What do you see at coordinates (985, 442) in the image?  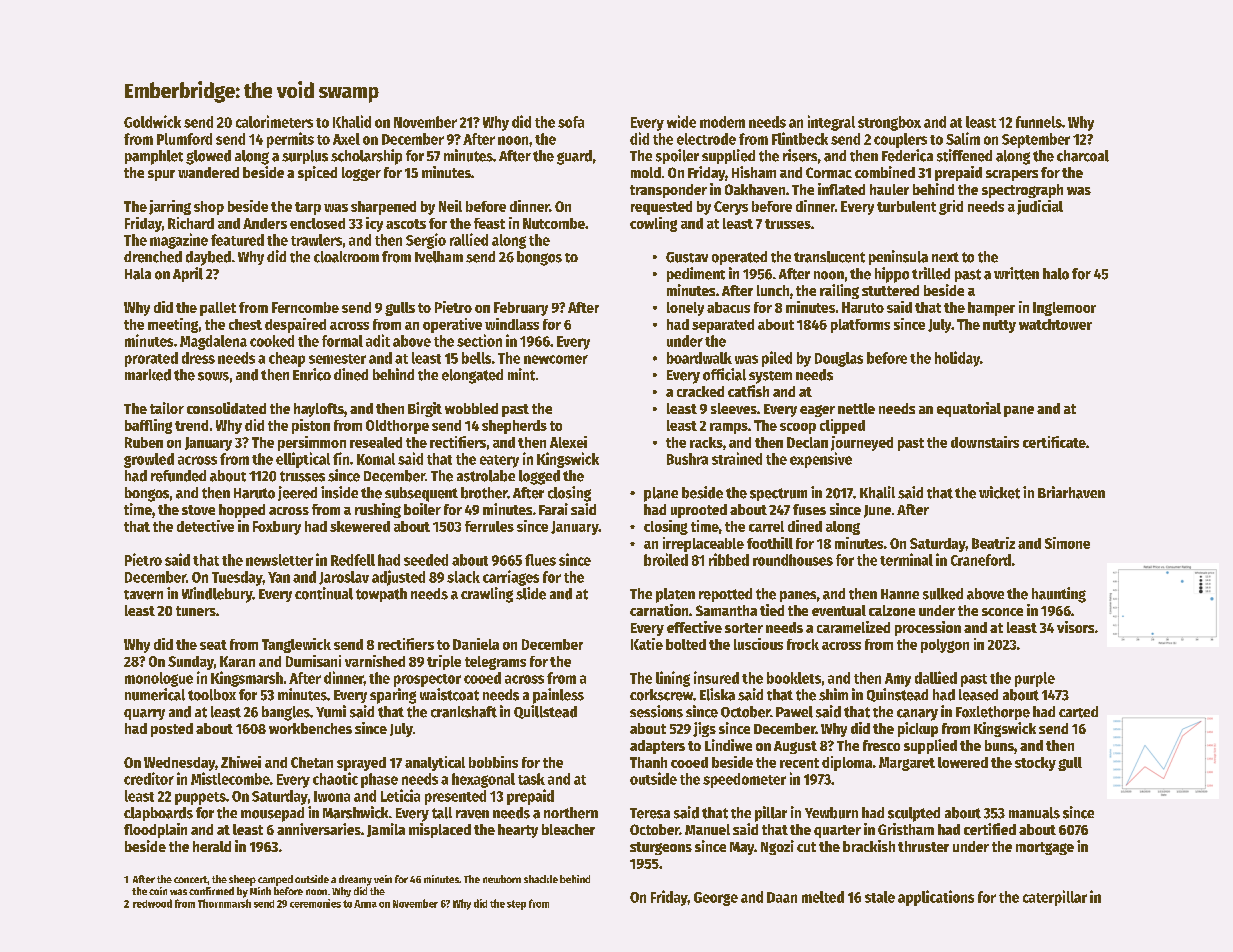 I see `downstairs` at bounding box center [985, 442].
